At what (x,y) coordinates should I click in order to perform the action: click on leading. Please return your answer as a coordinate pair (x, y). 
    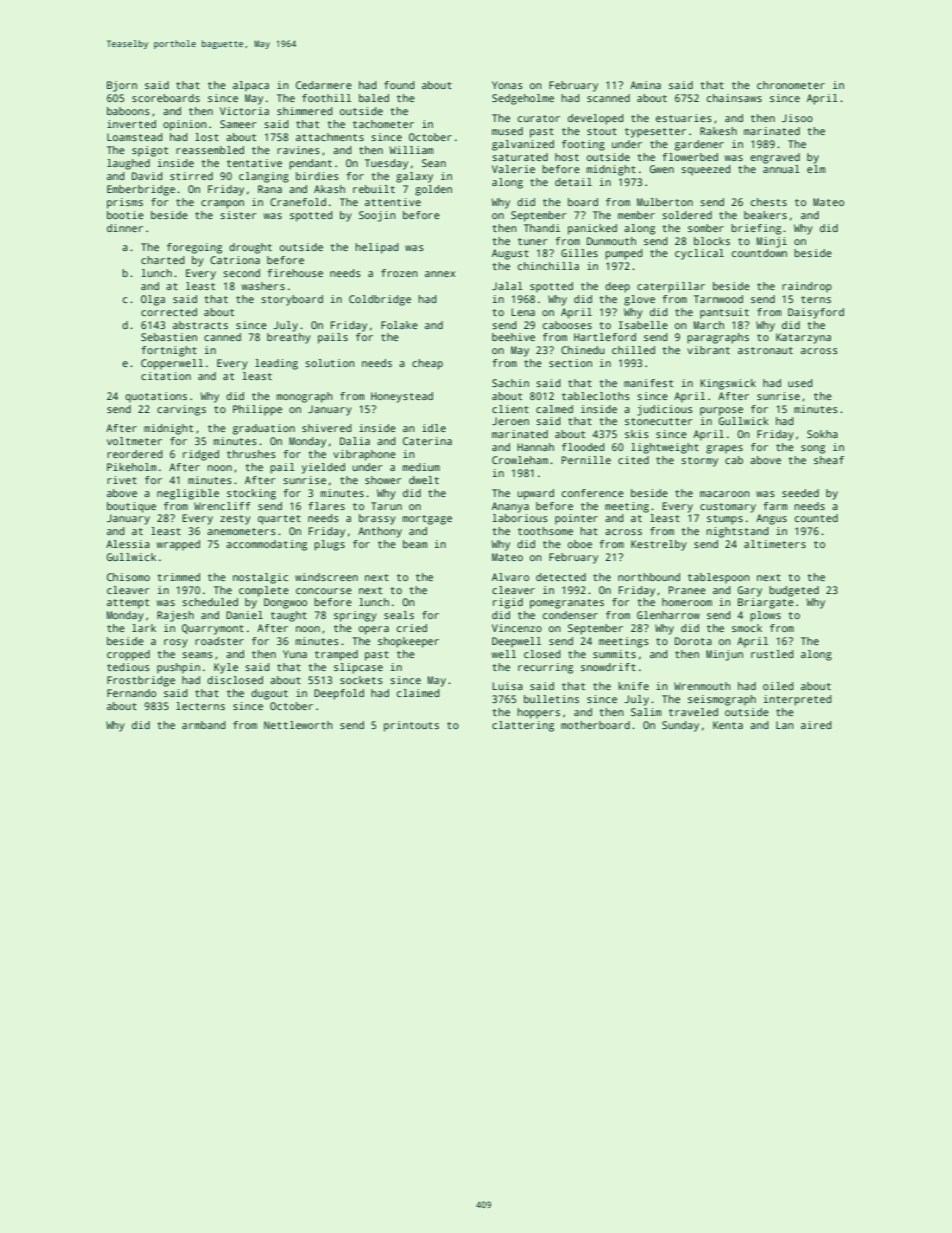
    Looking at the image, I should click on (276, 364).
